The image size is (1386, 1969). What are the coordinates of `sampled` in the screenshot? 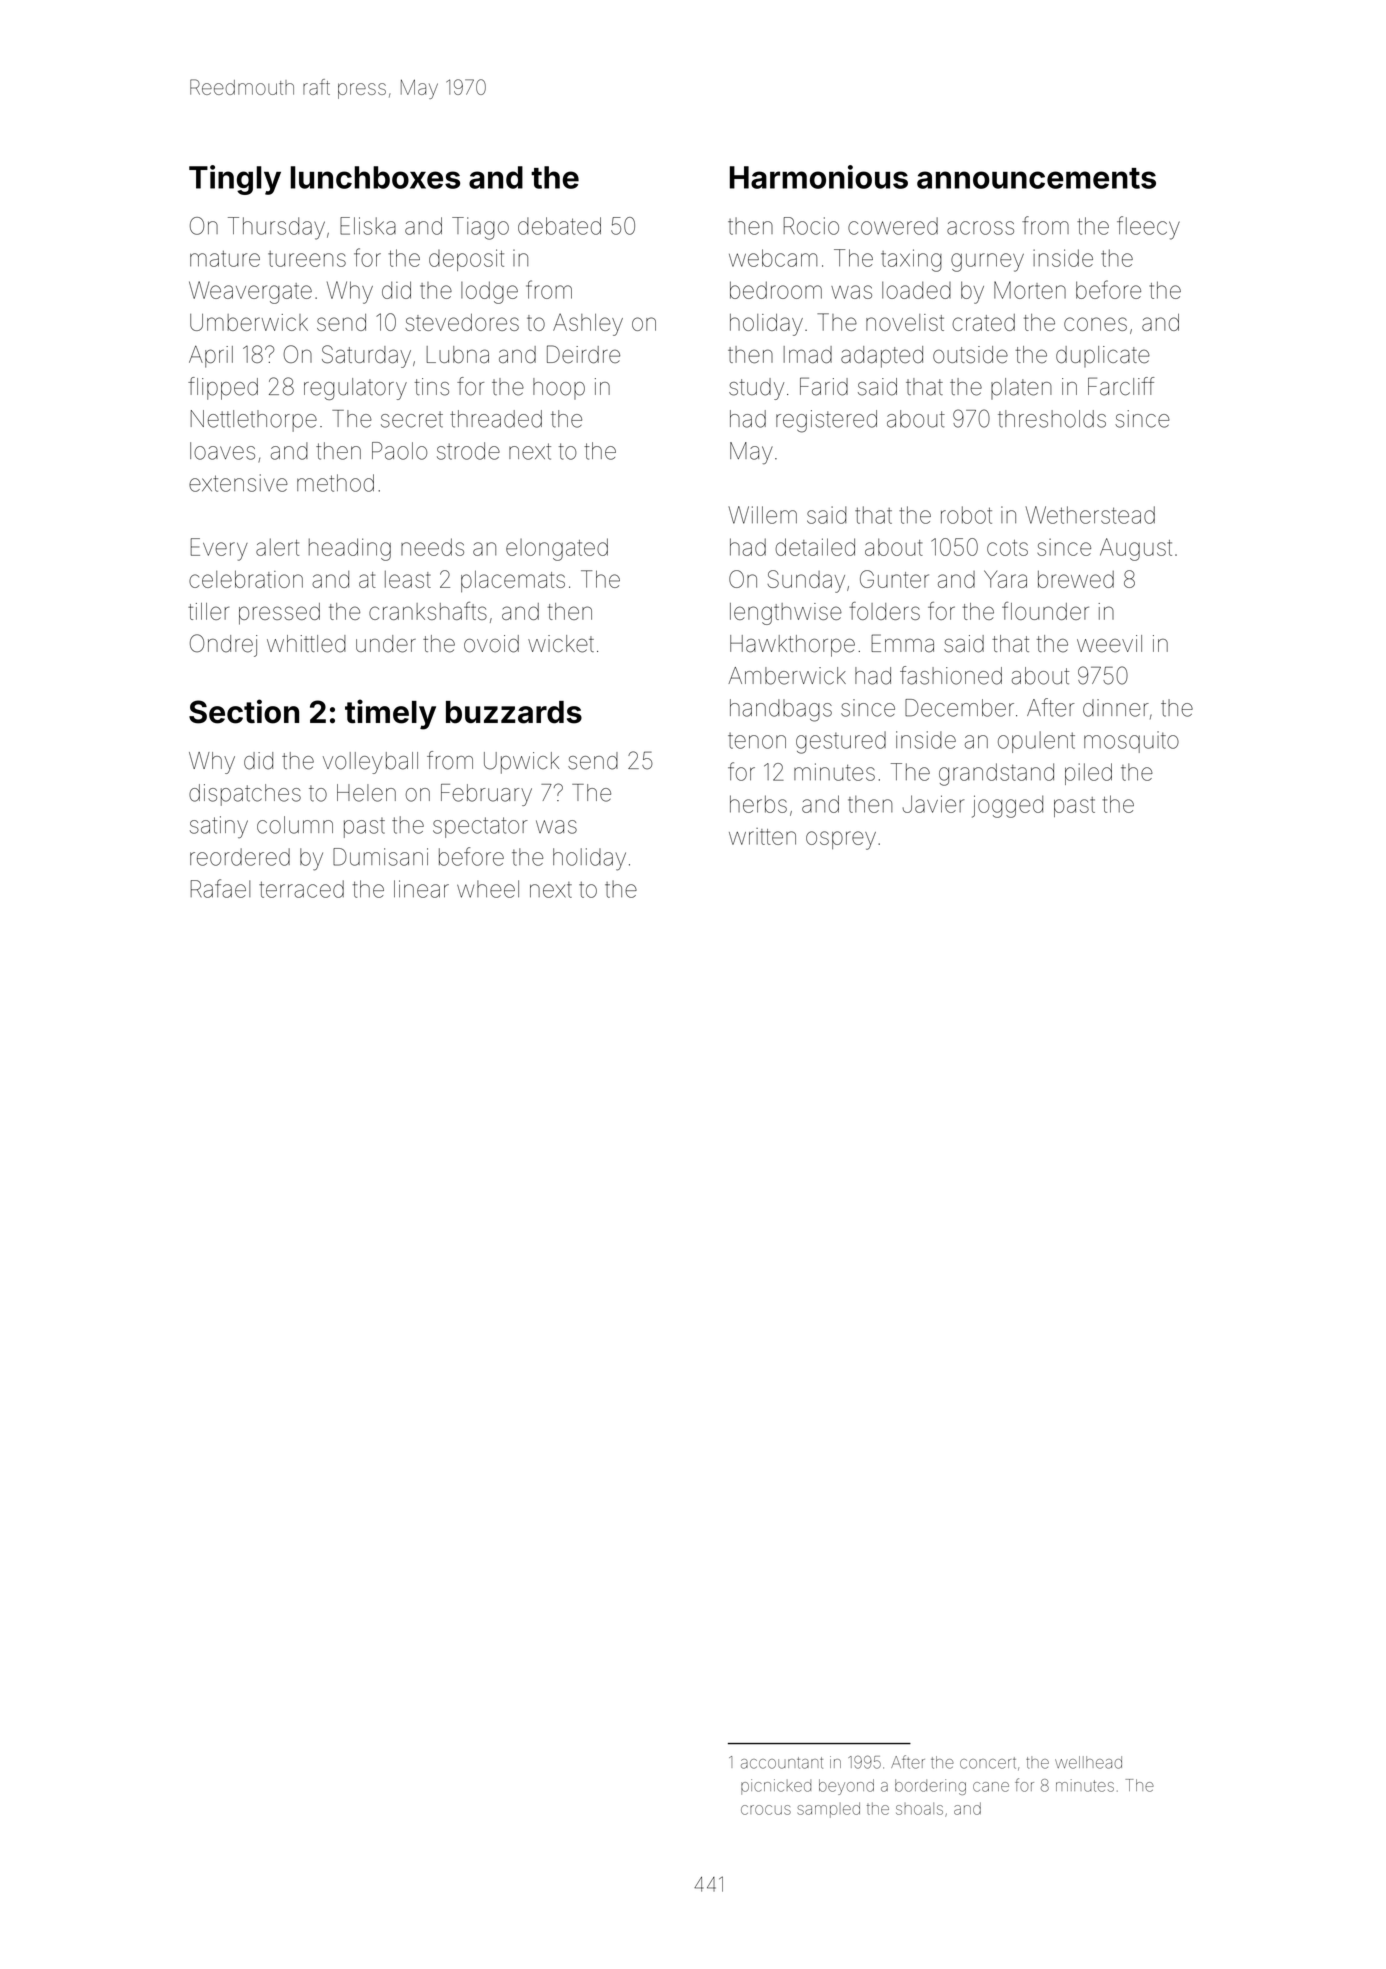 It's located at (828, 1810).
